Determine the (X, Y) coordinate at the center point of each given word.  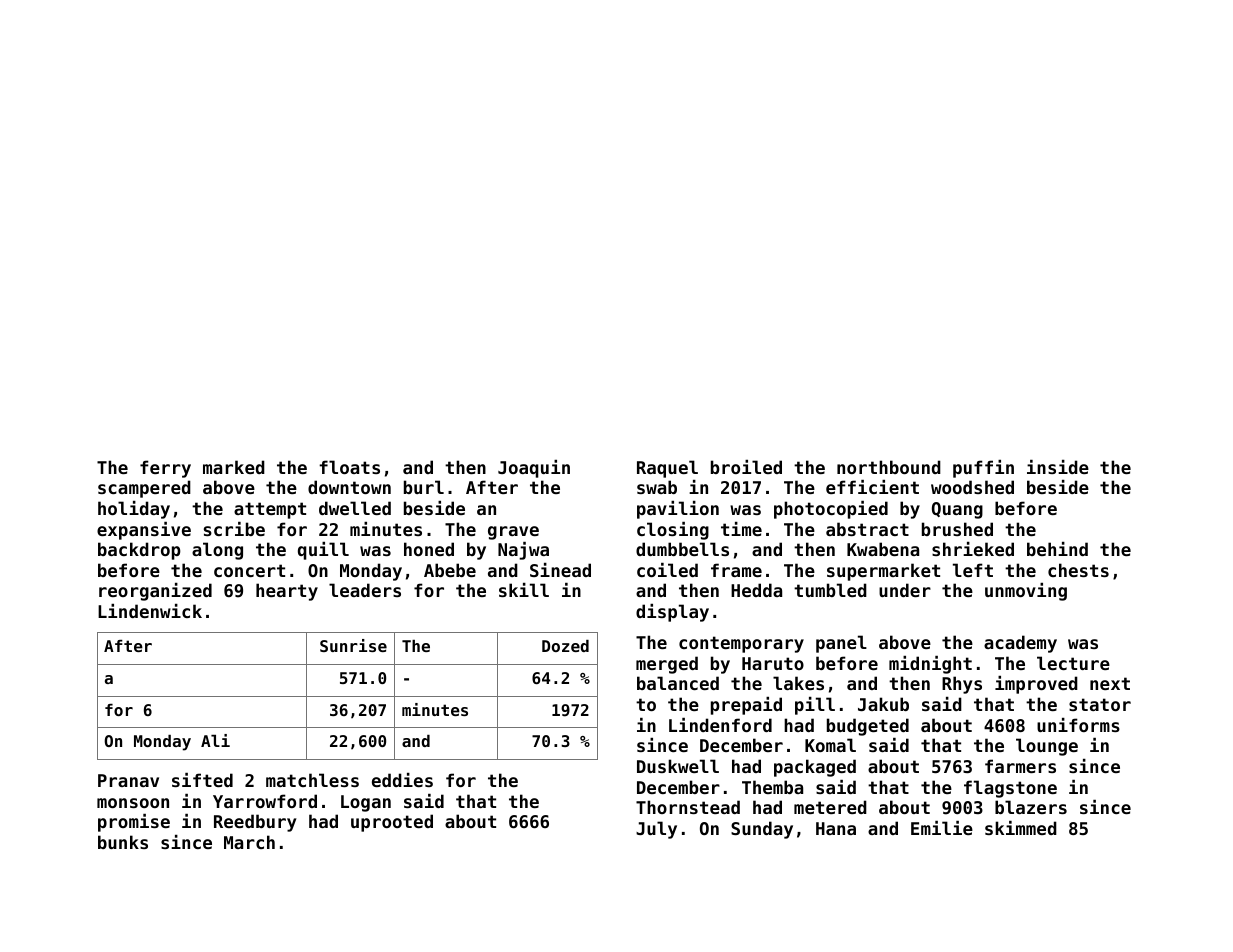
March (249, 842)
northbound (889, 467)
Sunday (762, 830)
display (672, 613)
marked (234, 467)
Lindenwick (150, 611)
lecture (1073, 663)
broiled (746, 467)
